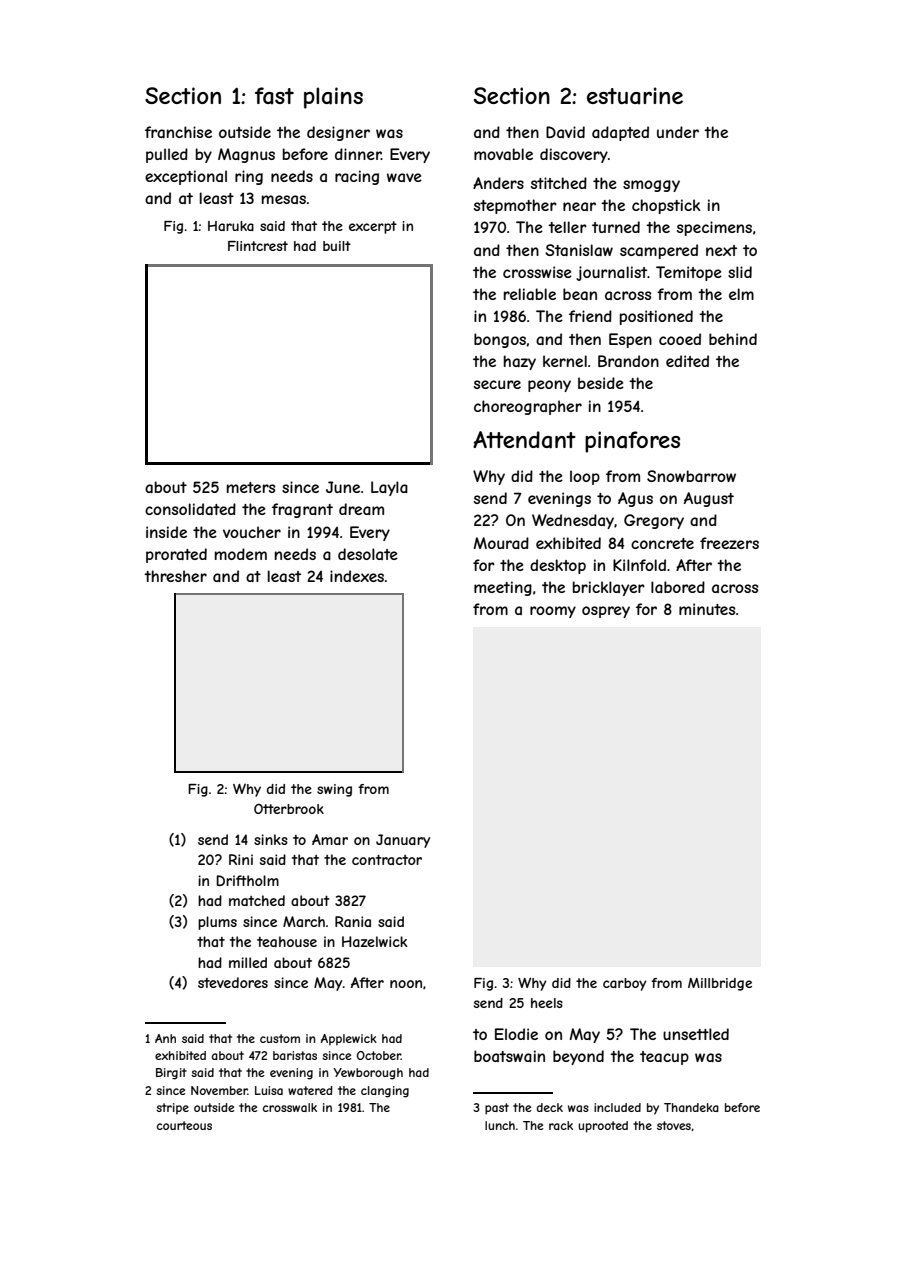 This screenshot has height=1285, width=906. I want to click on indexes, so click(357, 576).
